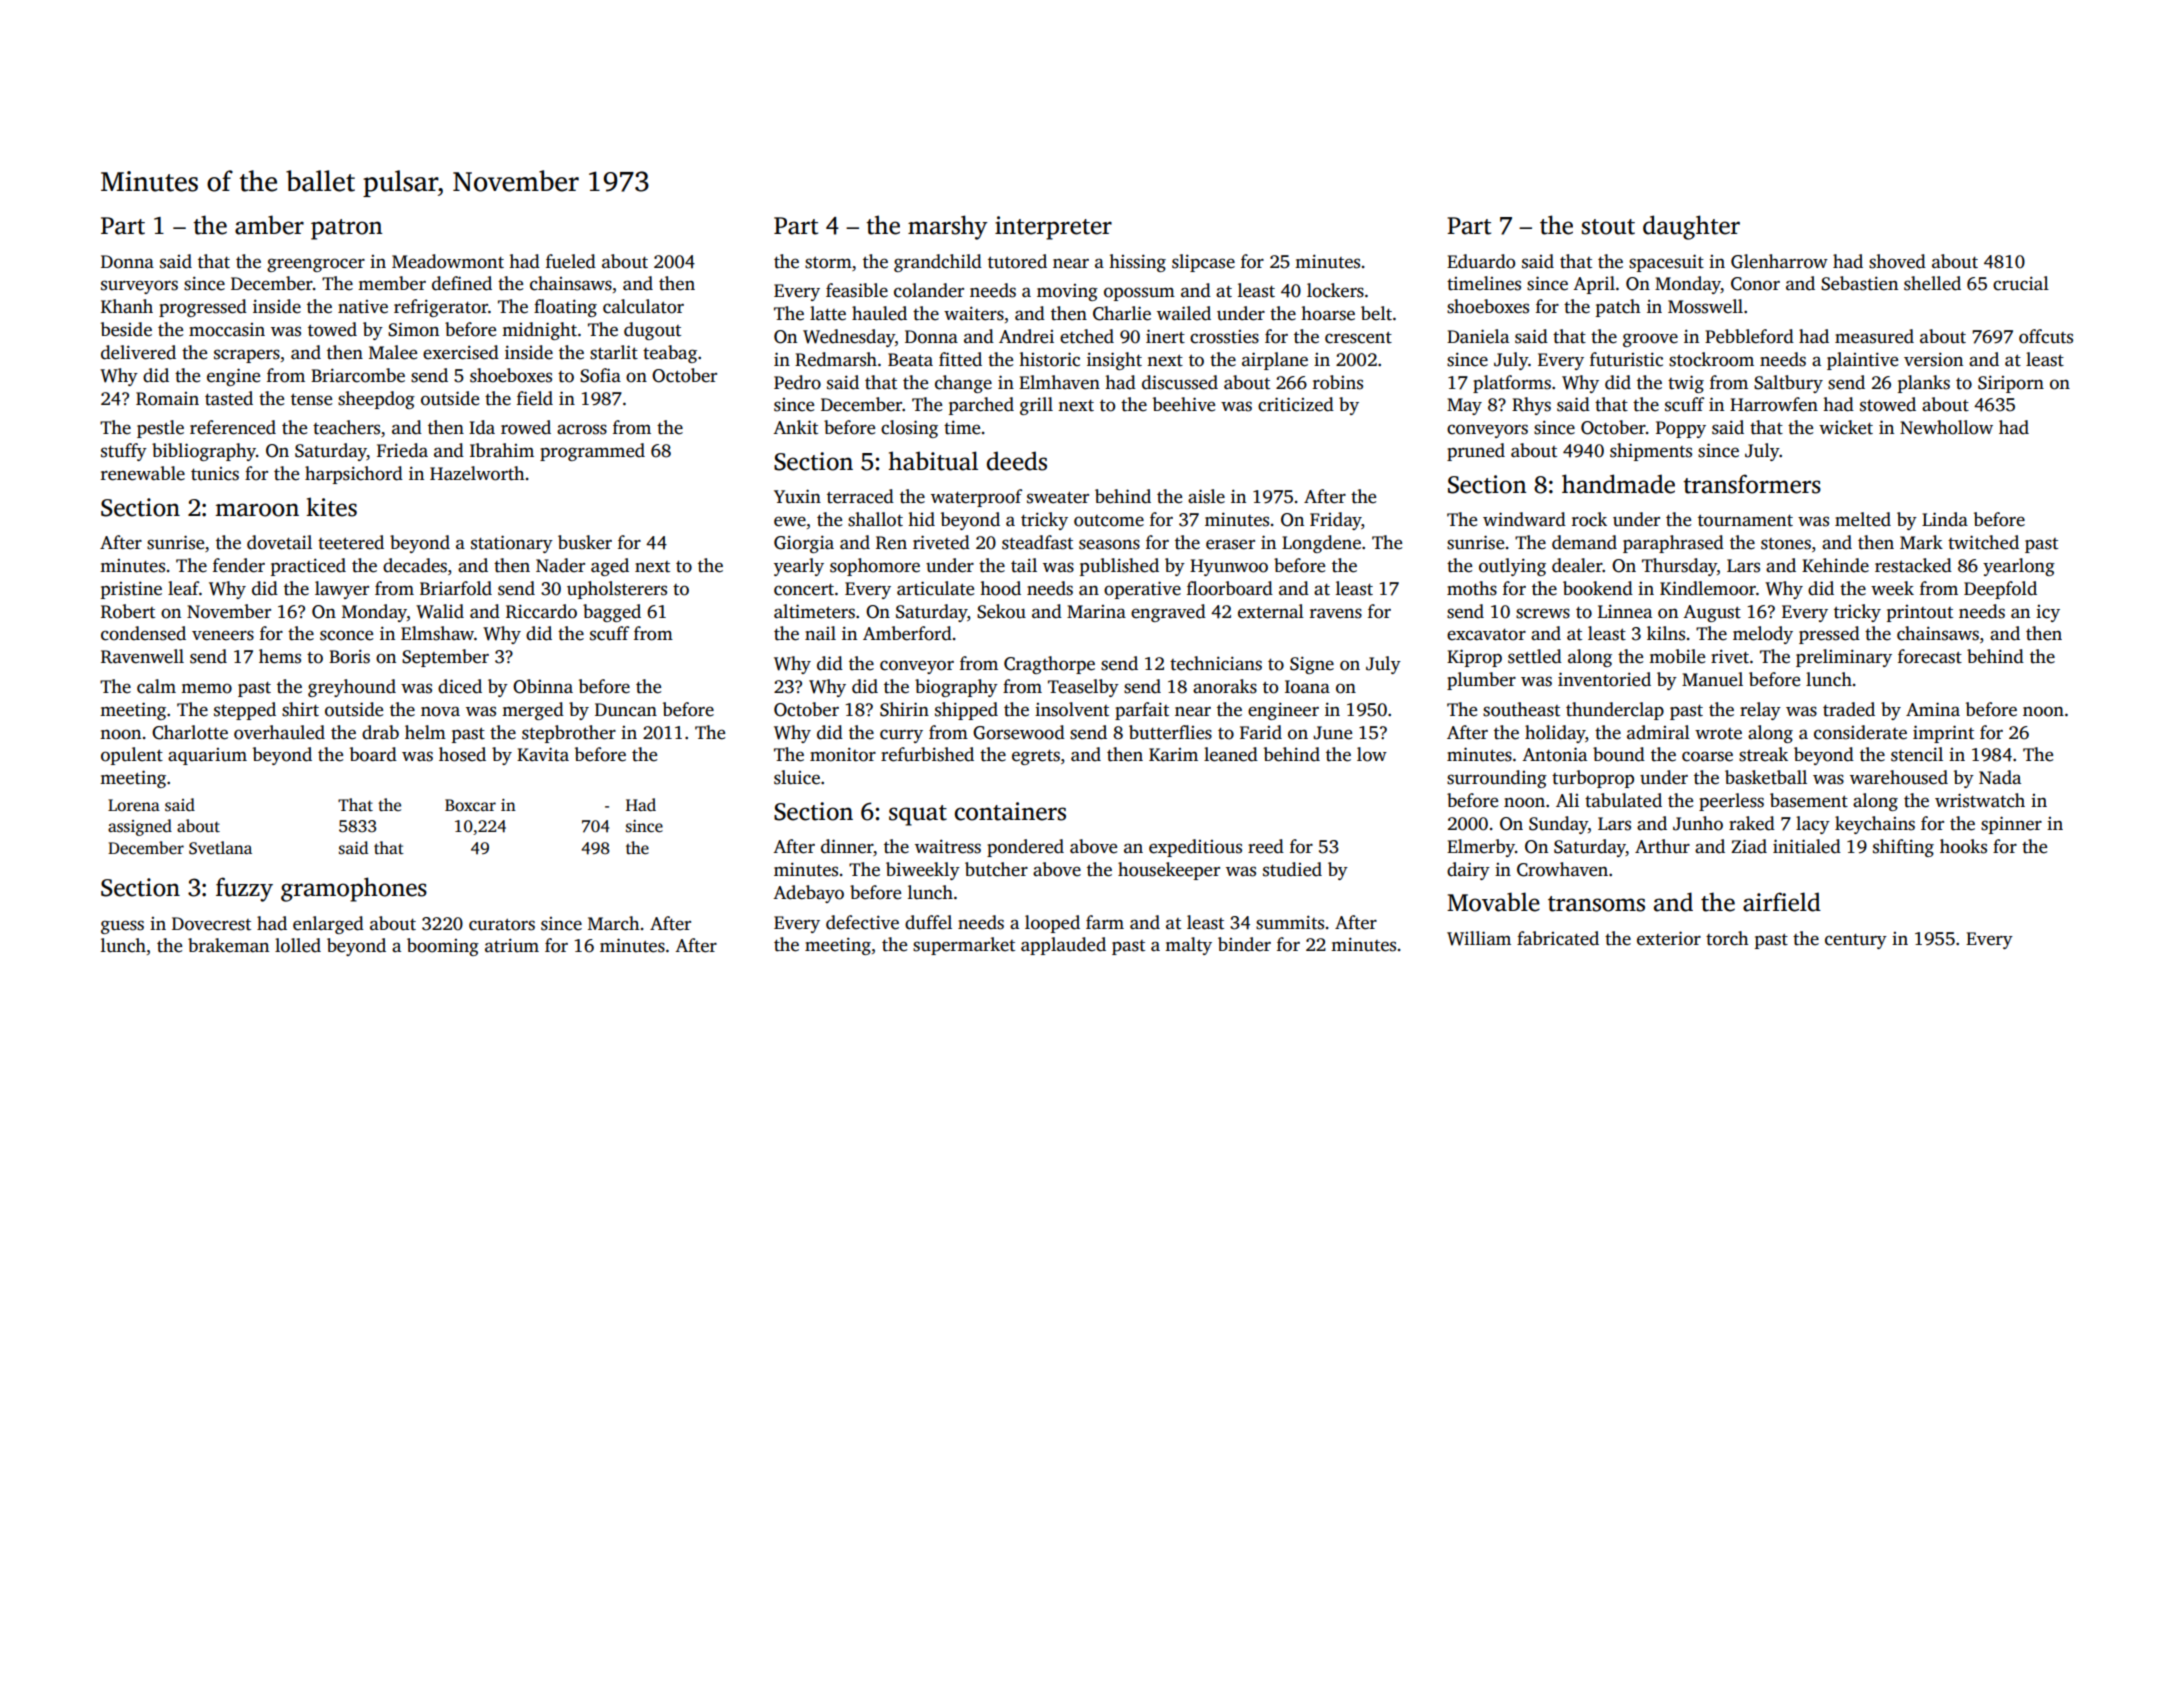 Image resolution: width=2178 pixels, height=1683 pixels. Describe the element at coordinates (512, 945) in the page. I see `atrium` at that location.
